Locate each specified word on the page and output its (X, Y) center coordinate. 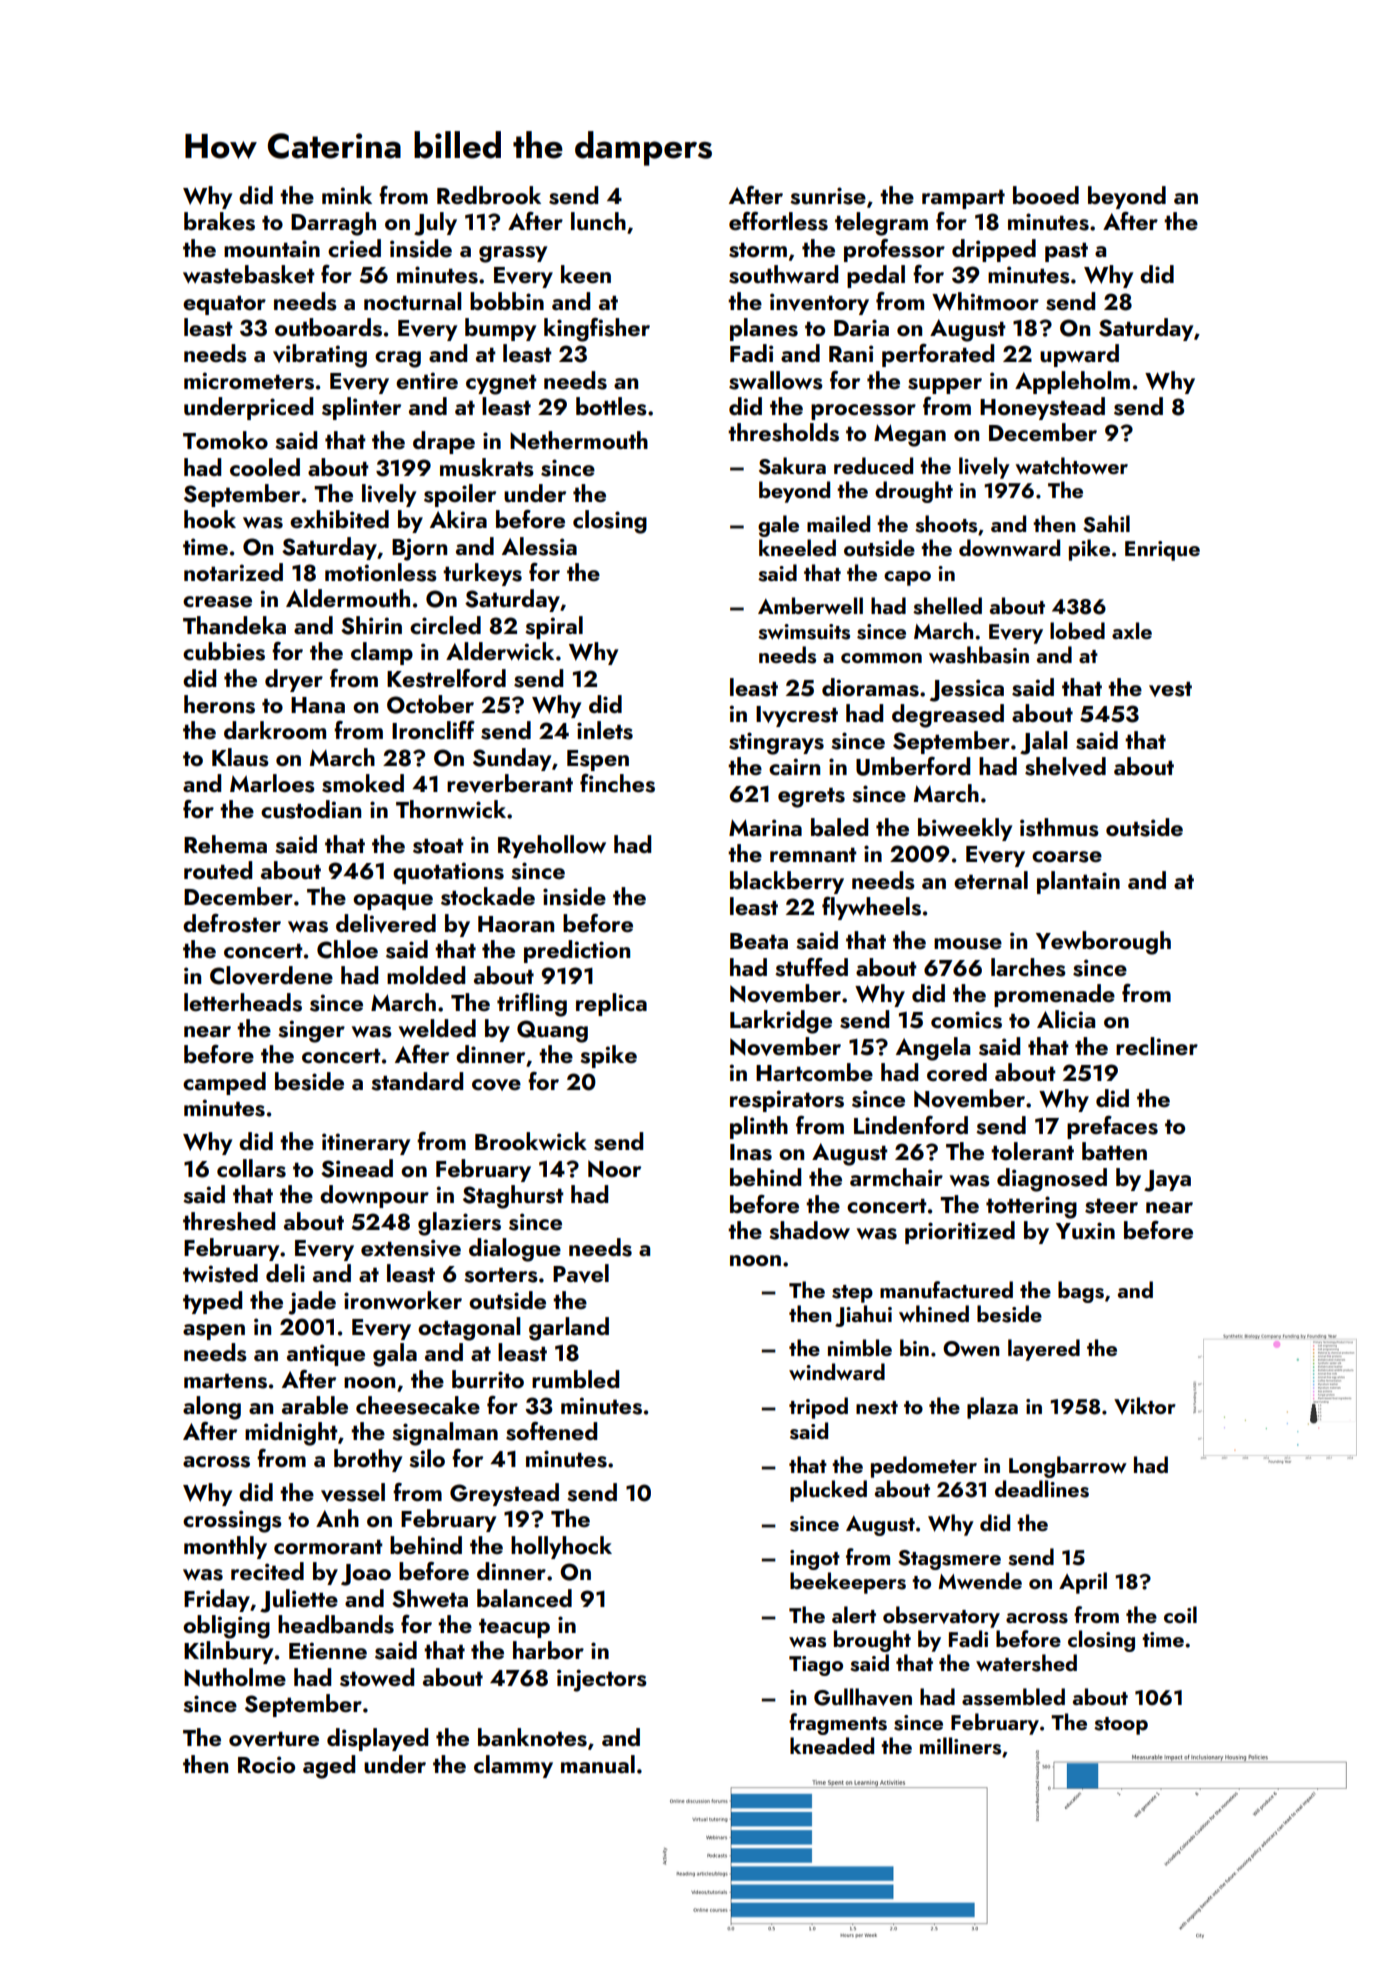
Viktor (1145, 1406)
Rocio (266, 1765)
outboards (328, 327)
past (1066, 252)
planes (764, 329)
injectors (602, 1680)
